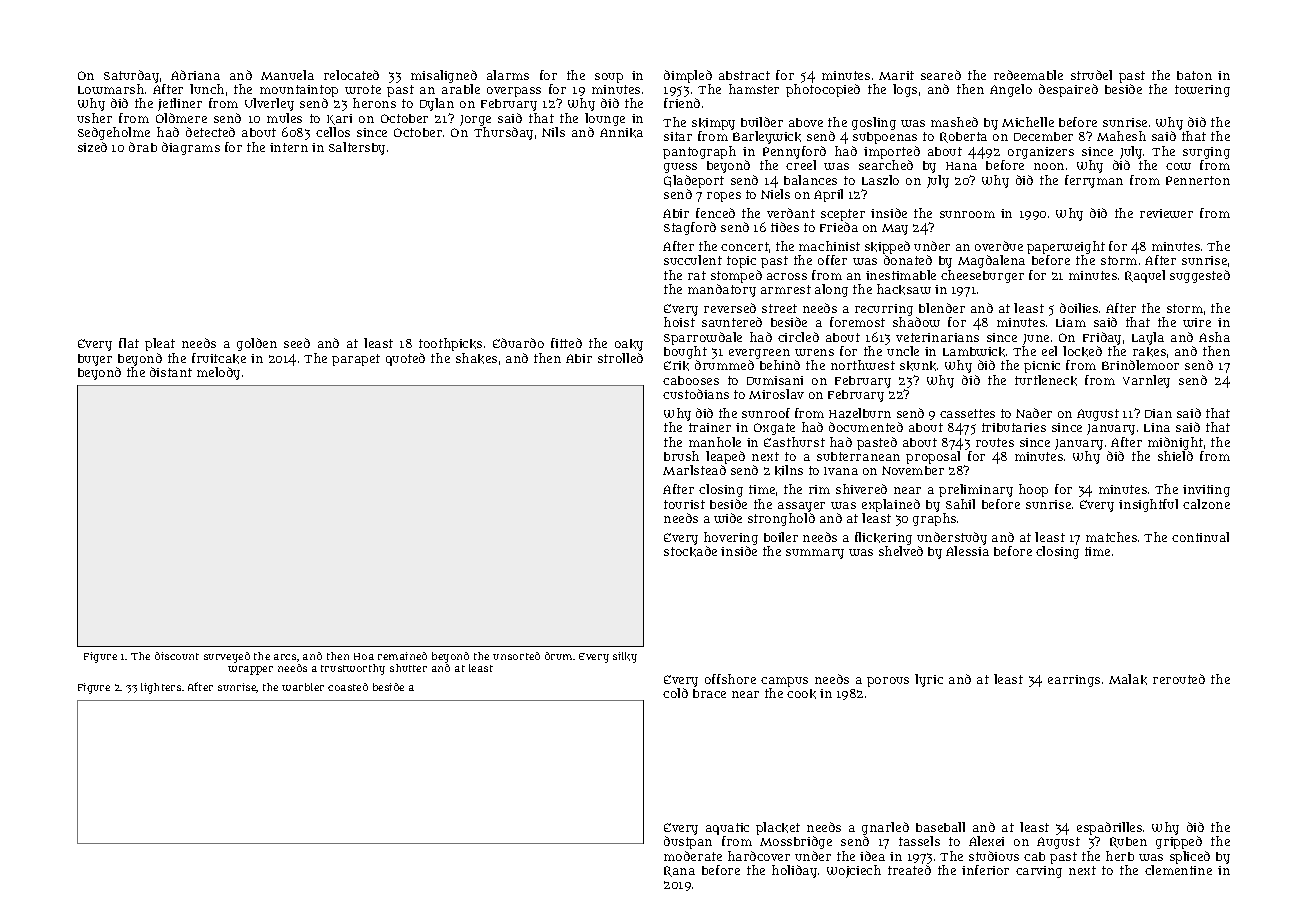 This page has width=1308, height=924. I want to click on lighters, so click(161, 688).
